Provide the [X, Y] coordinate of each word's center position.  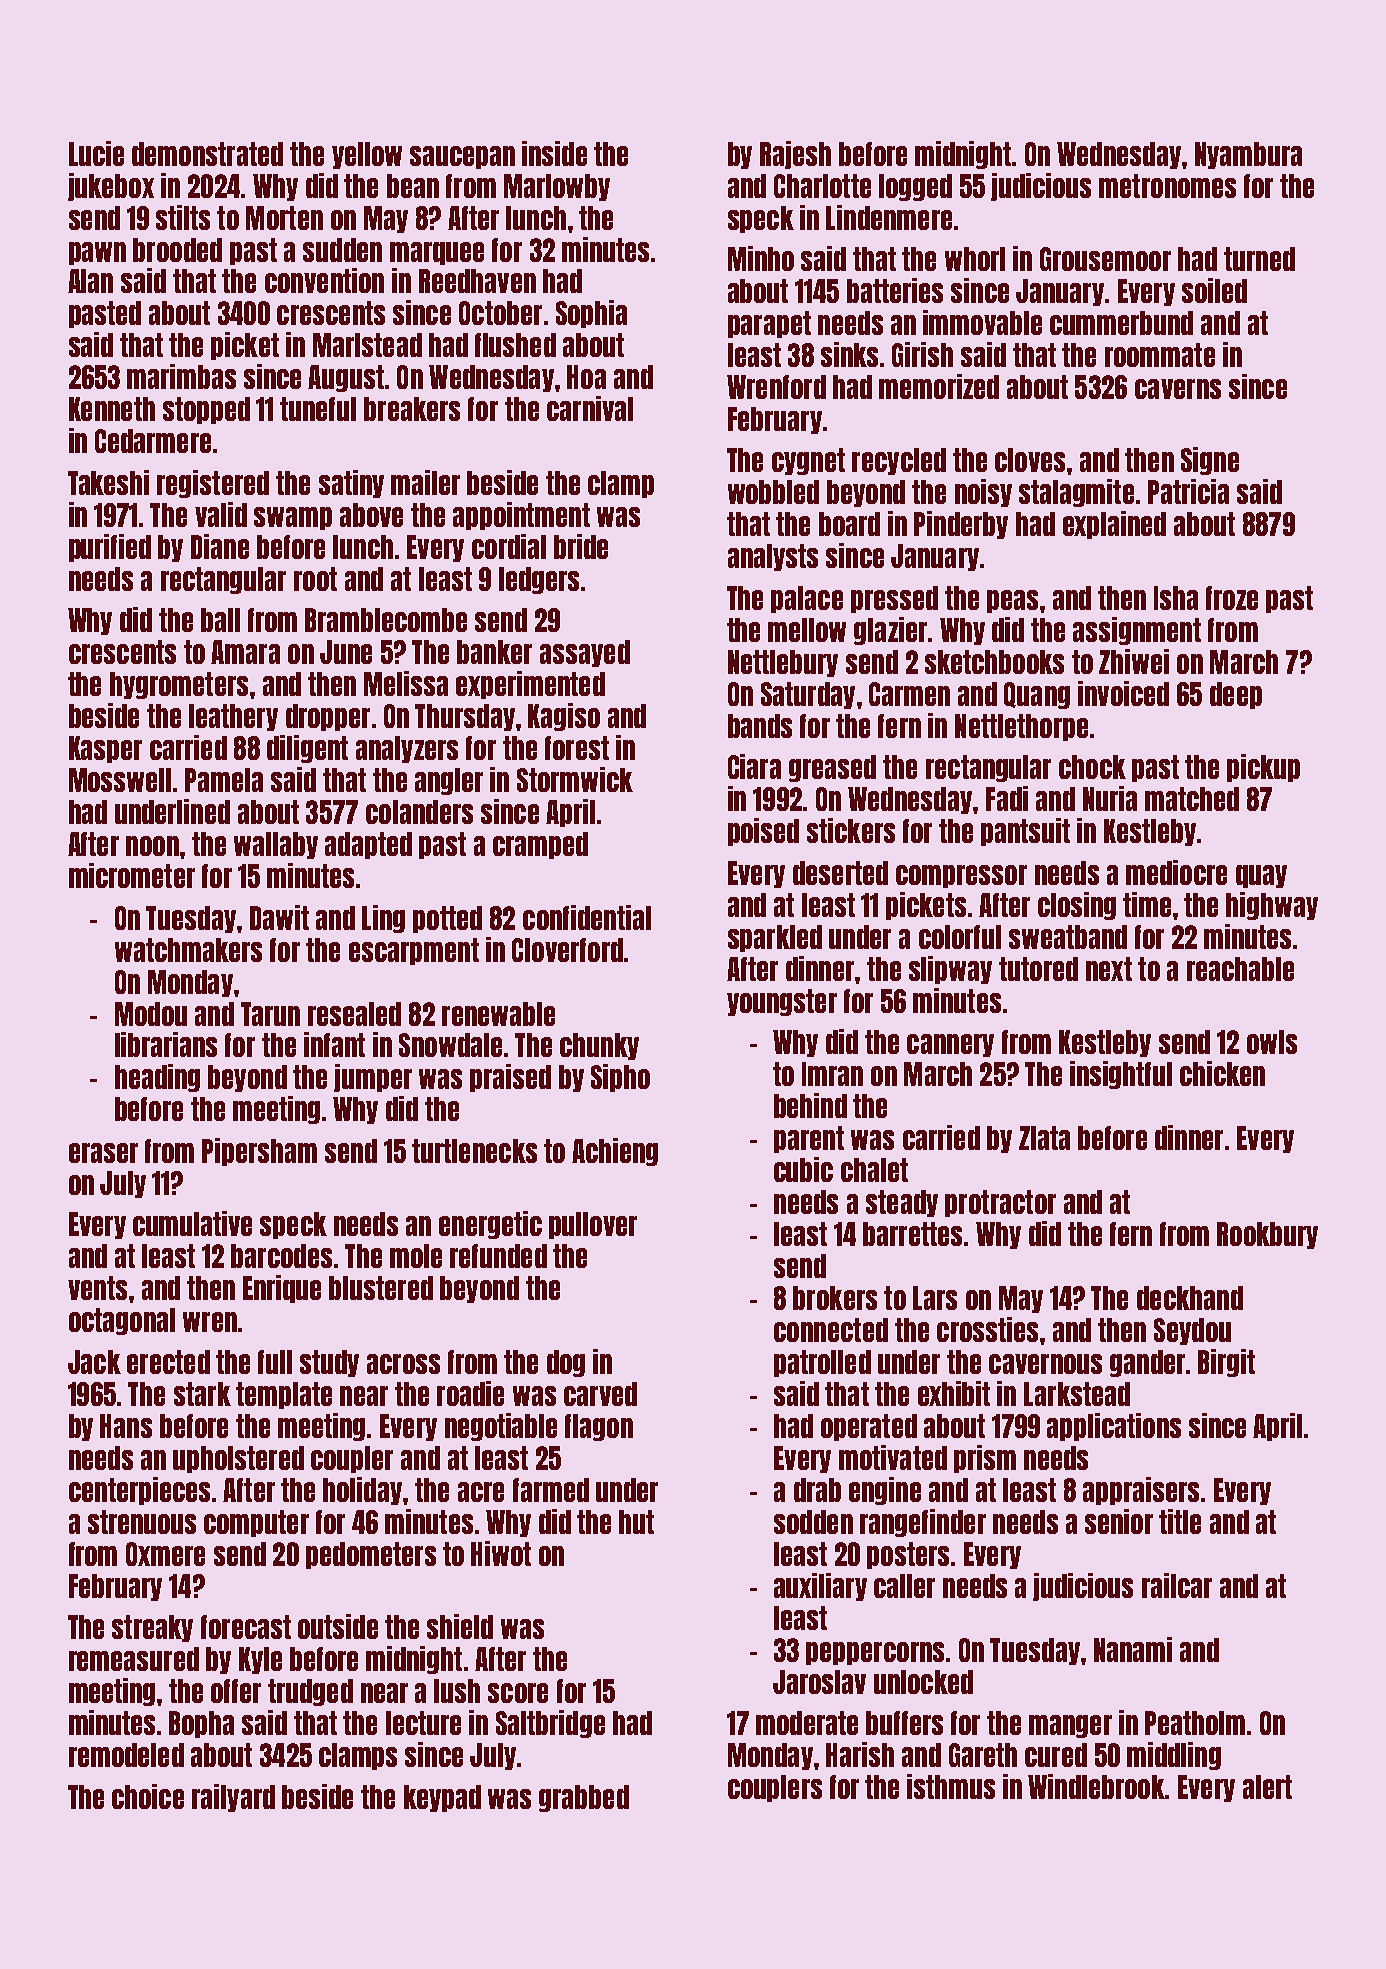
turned [1259, 259]
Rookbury [1267, 1235]
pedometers [371, 1555]
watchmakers [188, 950]
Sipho [620, 1078]
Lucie [96, 153]
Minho [761, 258]
